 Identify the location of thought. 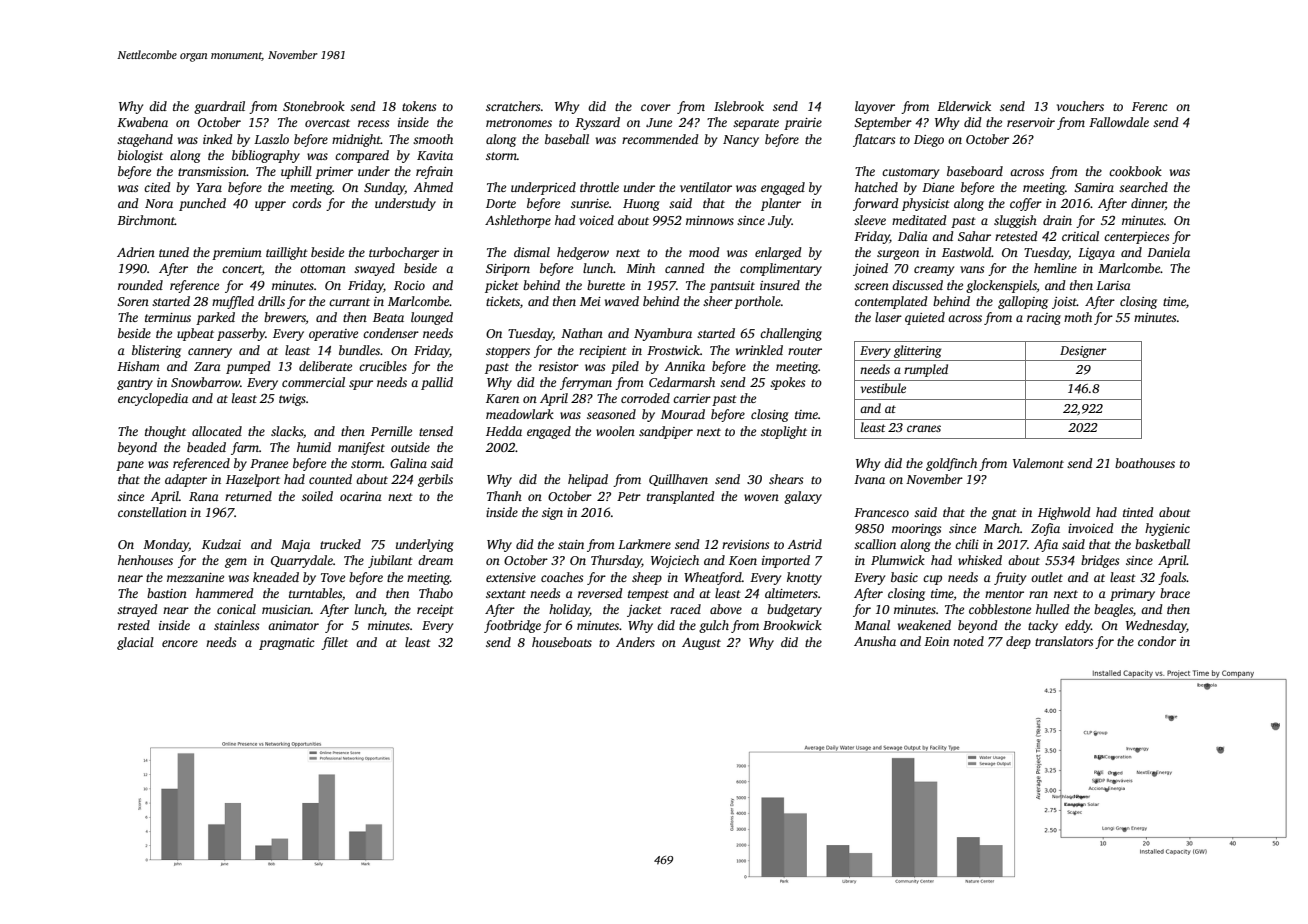
(165, 432).
